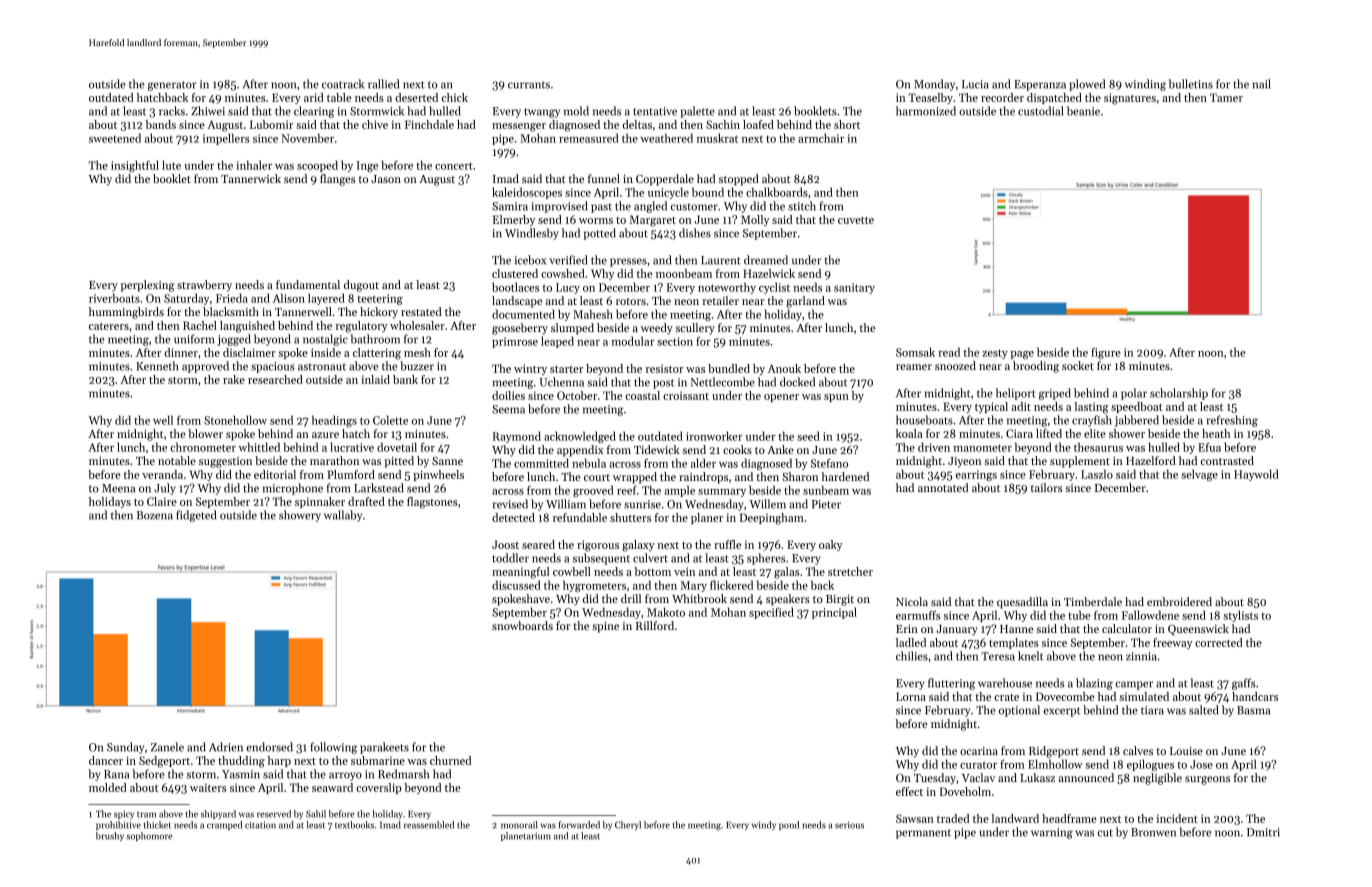  I want to click on cuvette, so click(856, 220).
